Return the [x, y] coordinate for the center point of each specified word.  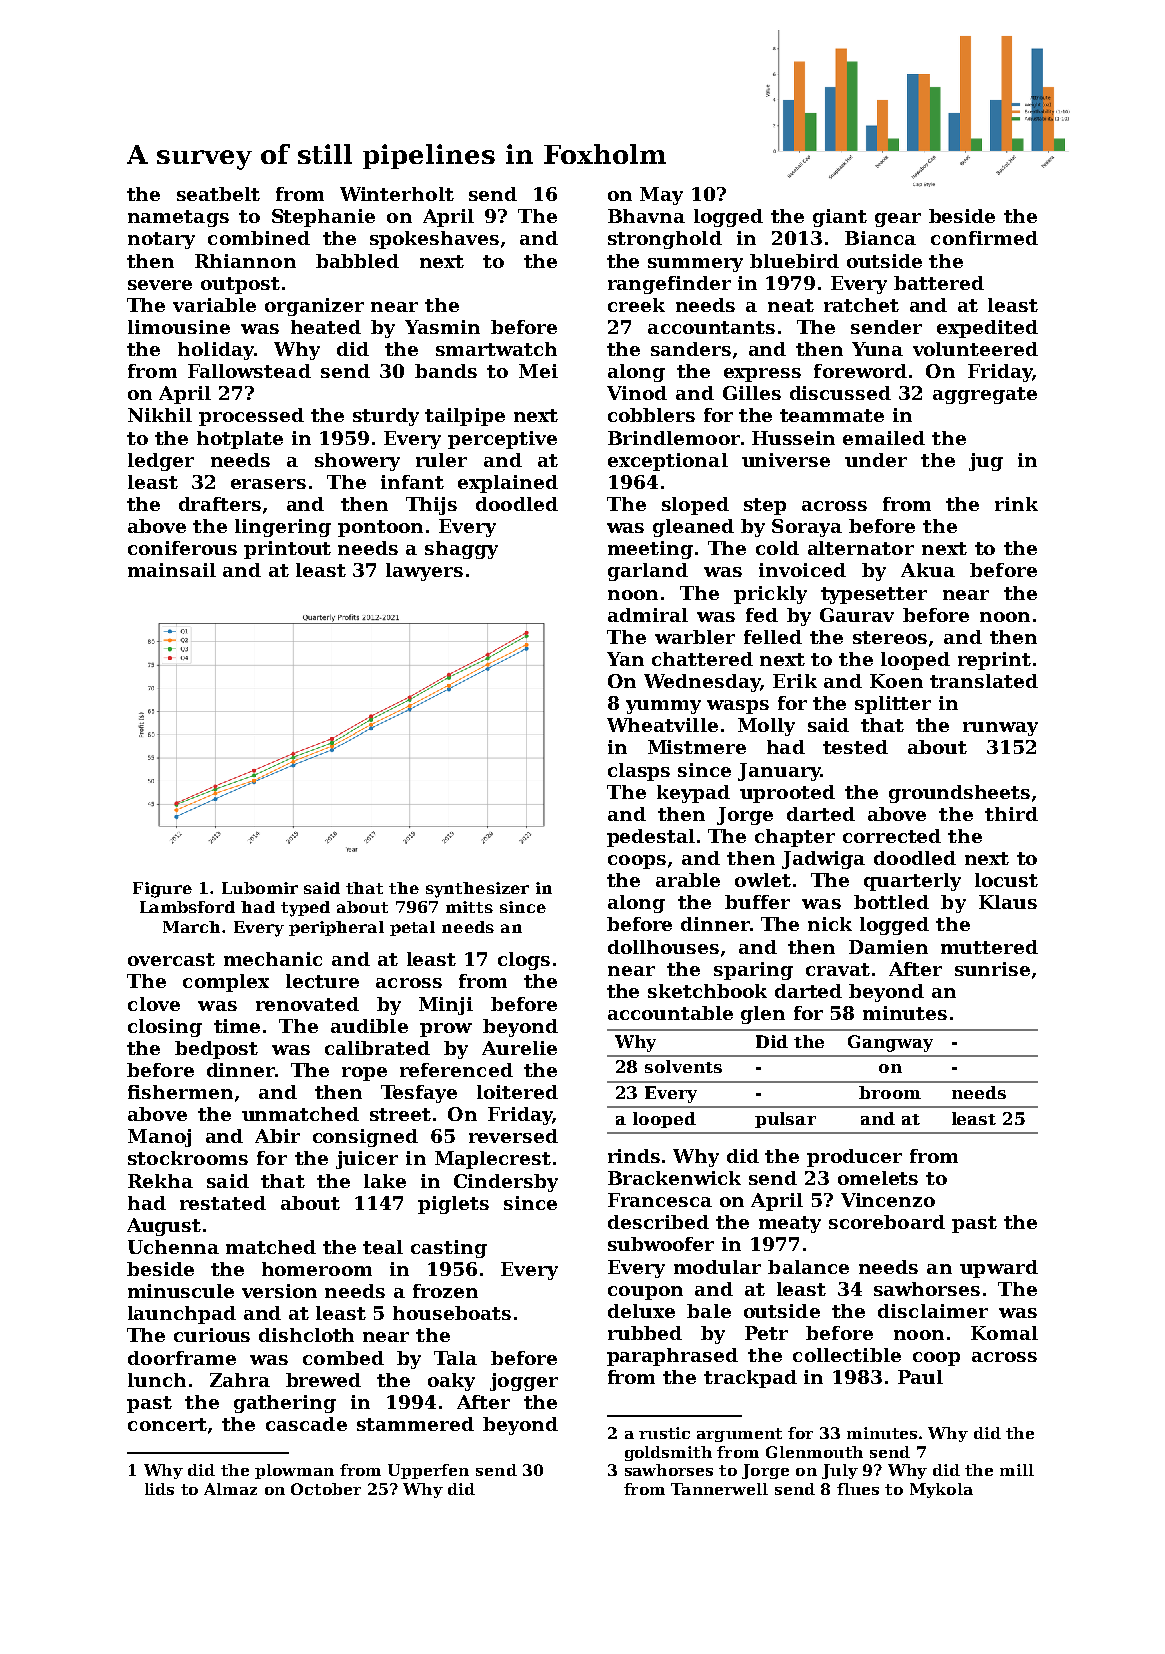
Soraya [807, 528]
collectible [847, 1355]
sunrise [992, 969]
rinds [634, 1156]
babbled [357, 261]
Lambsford [187, 907]
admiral [648, 615]
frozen [445, 1291]
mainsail [172, 570]
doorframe [182, 1358]
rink [1016, 504]
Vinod [637, 393]
